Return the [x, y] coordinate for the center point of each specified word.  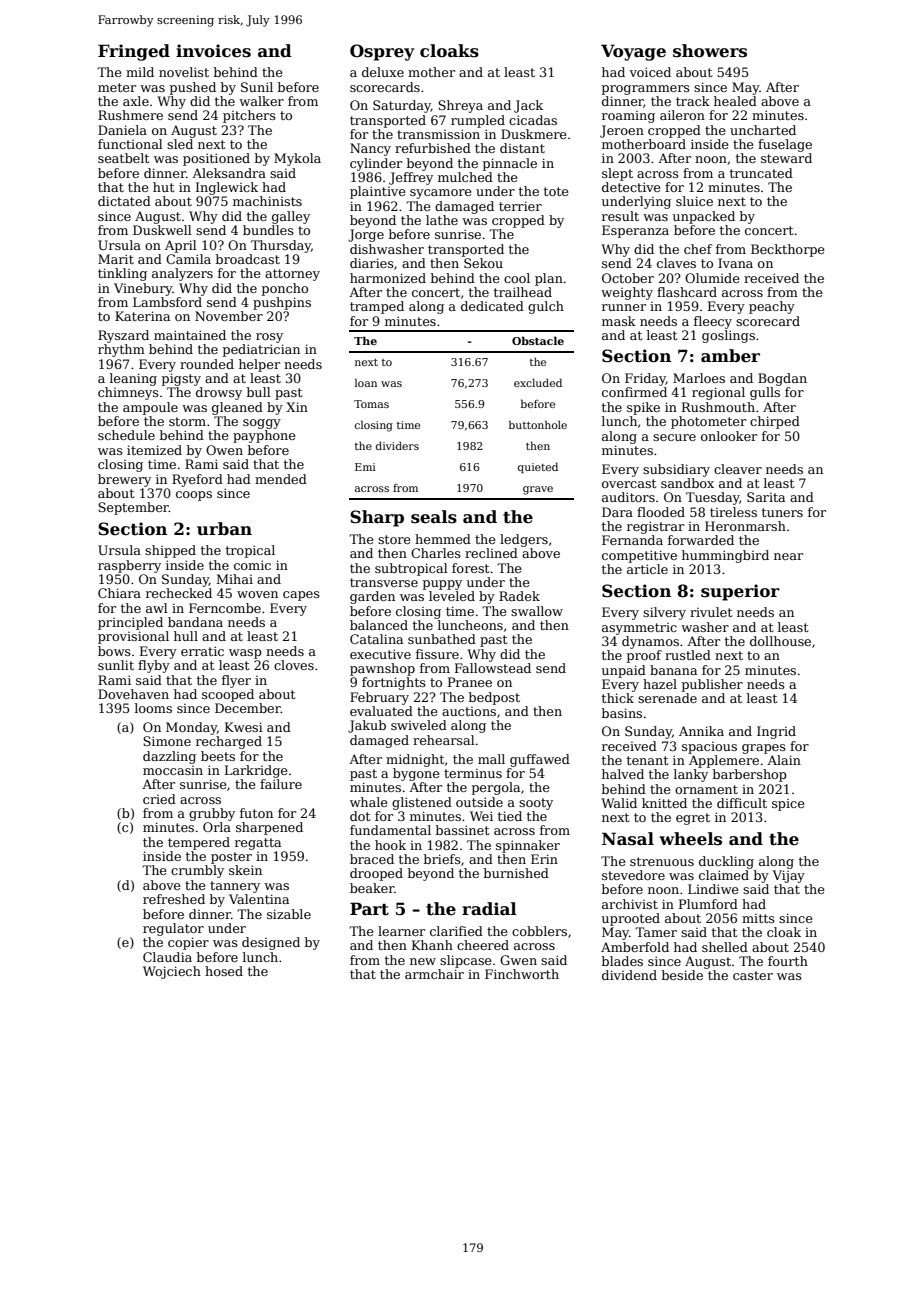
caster [753, 975]
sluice [694, 201]
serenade [667, 698]
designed [271, 943]
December [248, 708]
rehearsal [444, 740]
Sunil [257, 87]
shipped [170, 551]
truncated [761, 173]
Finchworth [522, 974]
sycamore [441, 194]
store [394, 539]
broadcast [248, 259]
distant [522, 148]
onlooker [729, 436]
